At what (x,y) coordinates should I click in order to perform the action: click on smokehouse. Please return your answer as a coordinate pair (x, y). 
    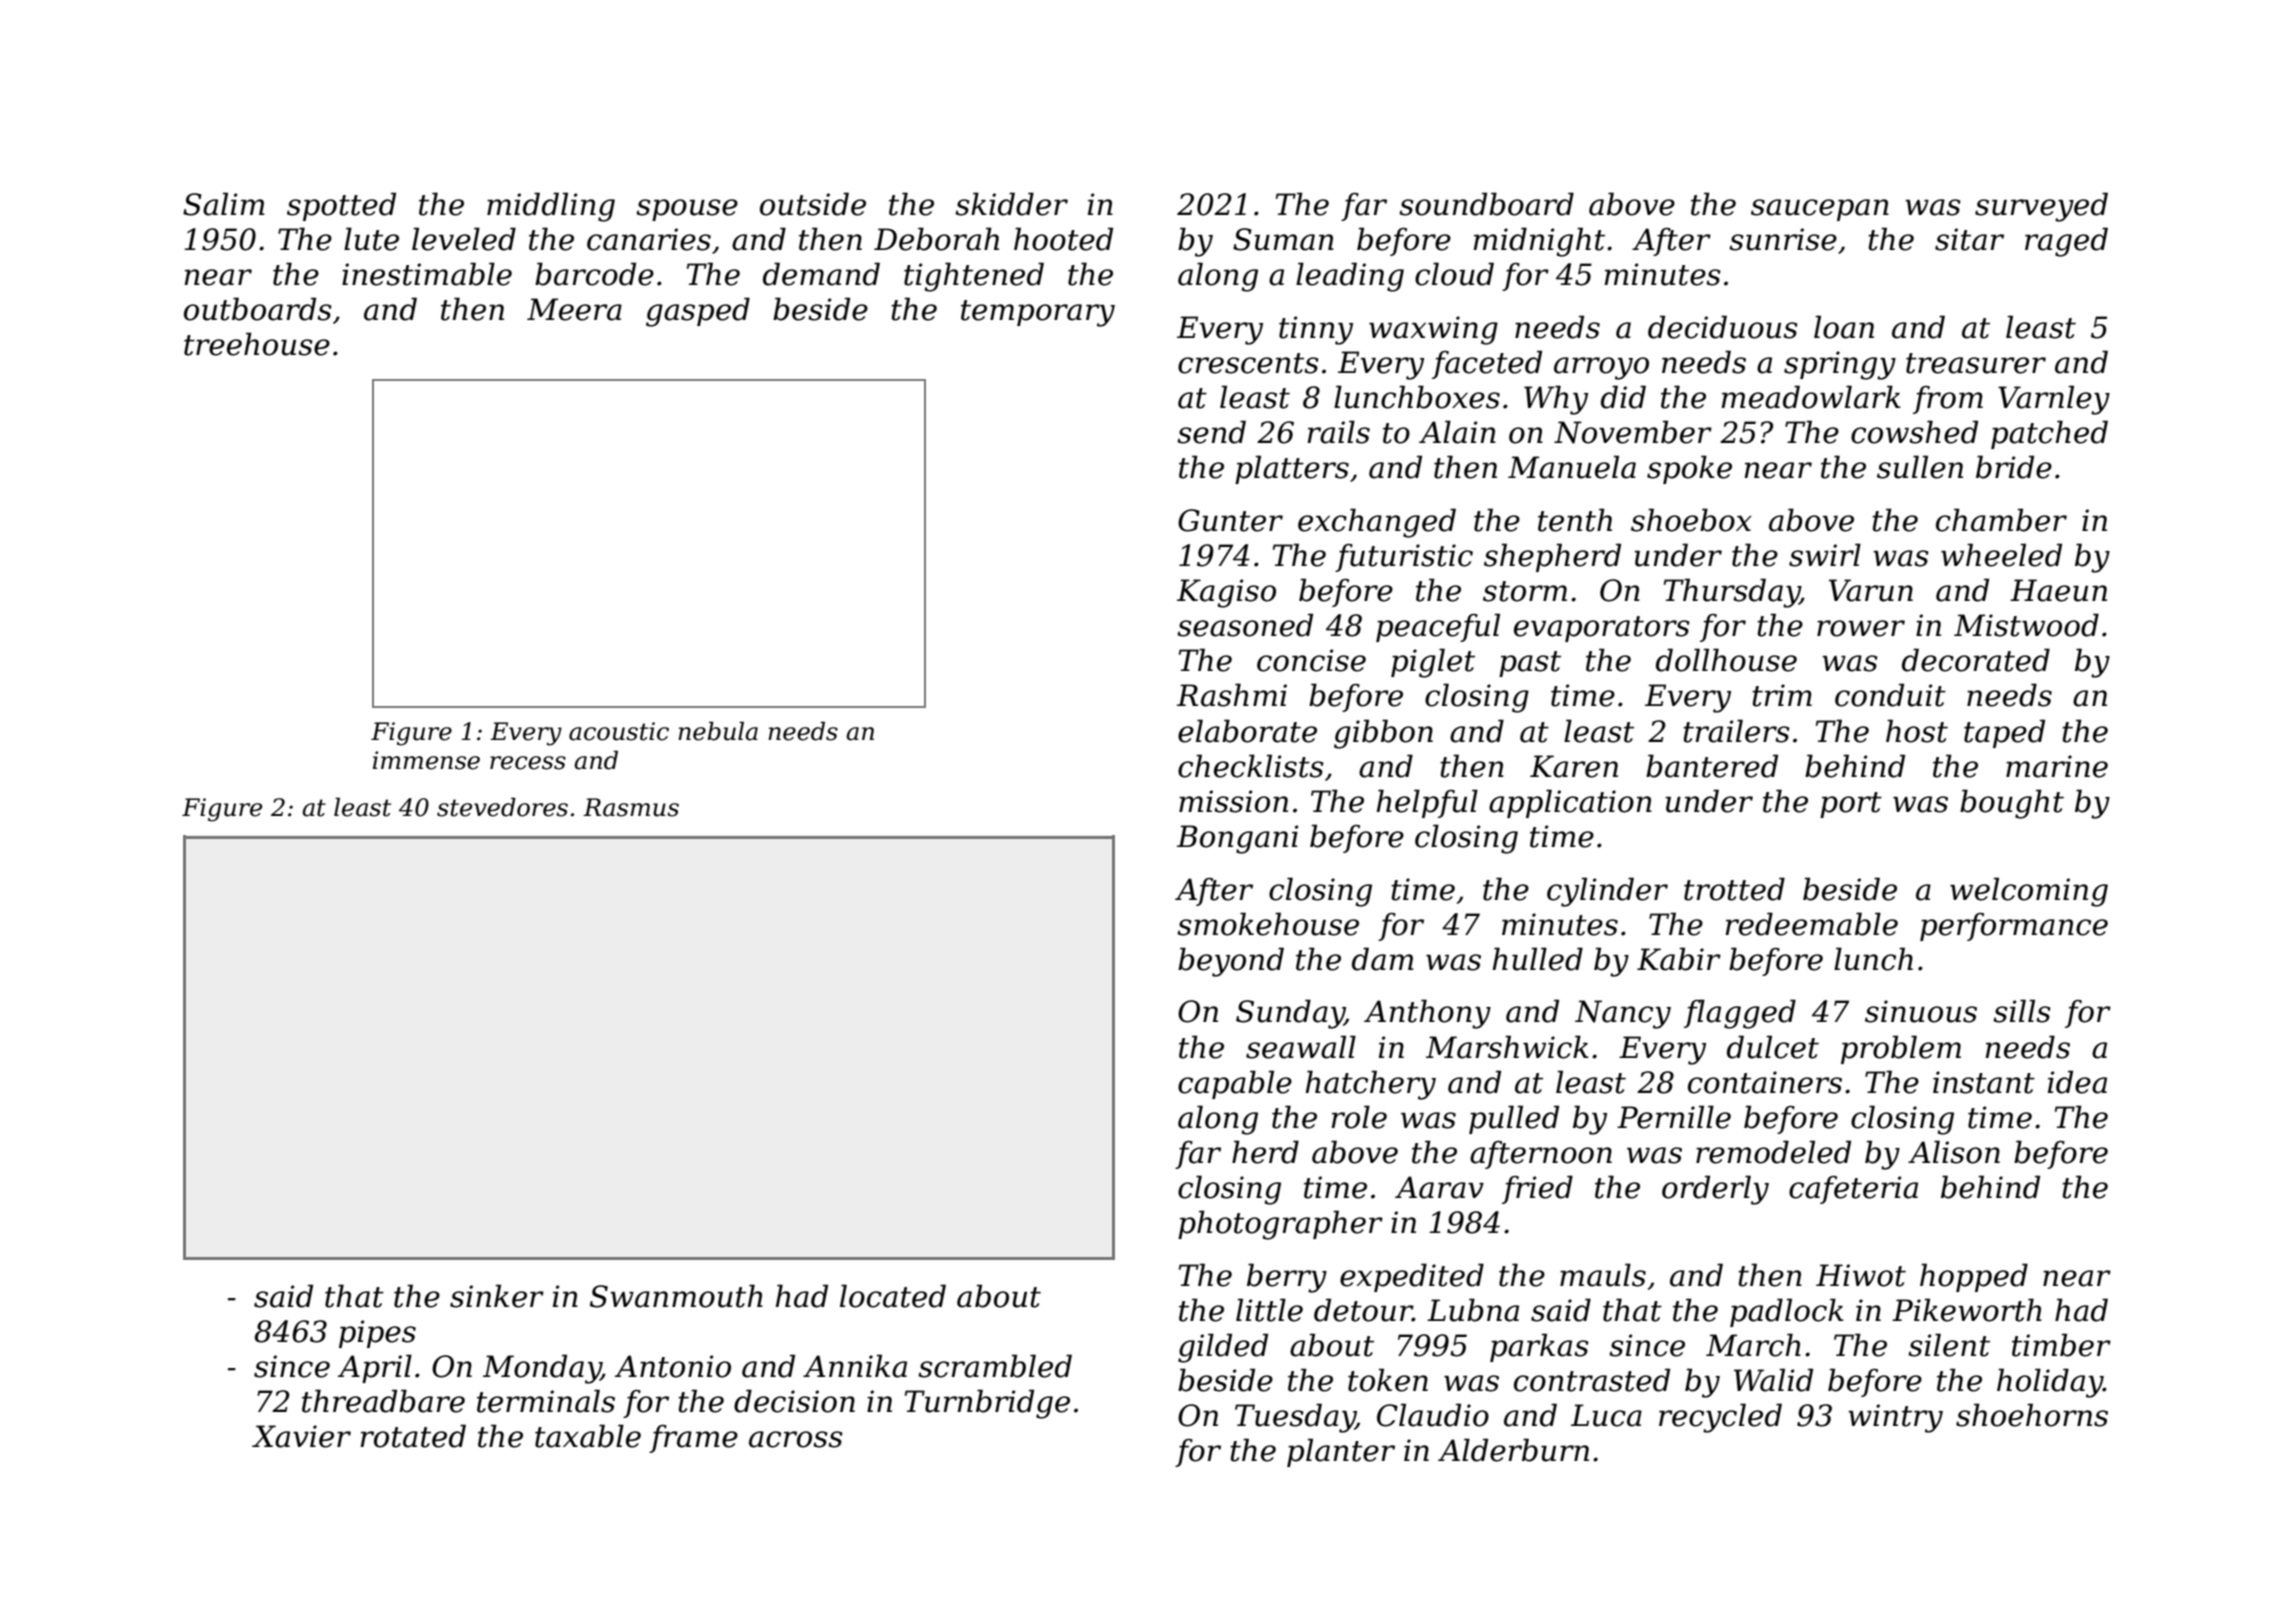
    Looking at the image, I should click on (1268, 924).
